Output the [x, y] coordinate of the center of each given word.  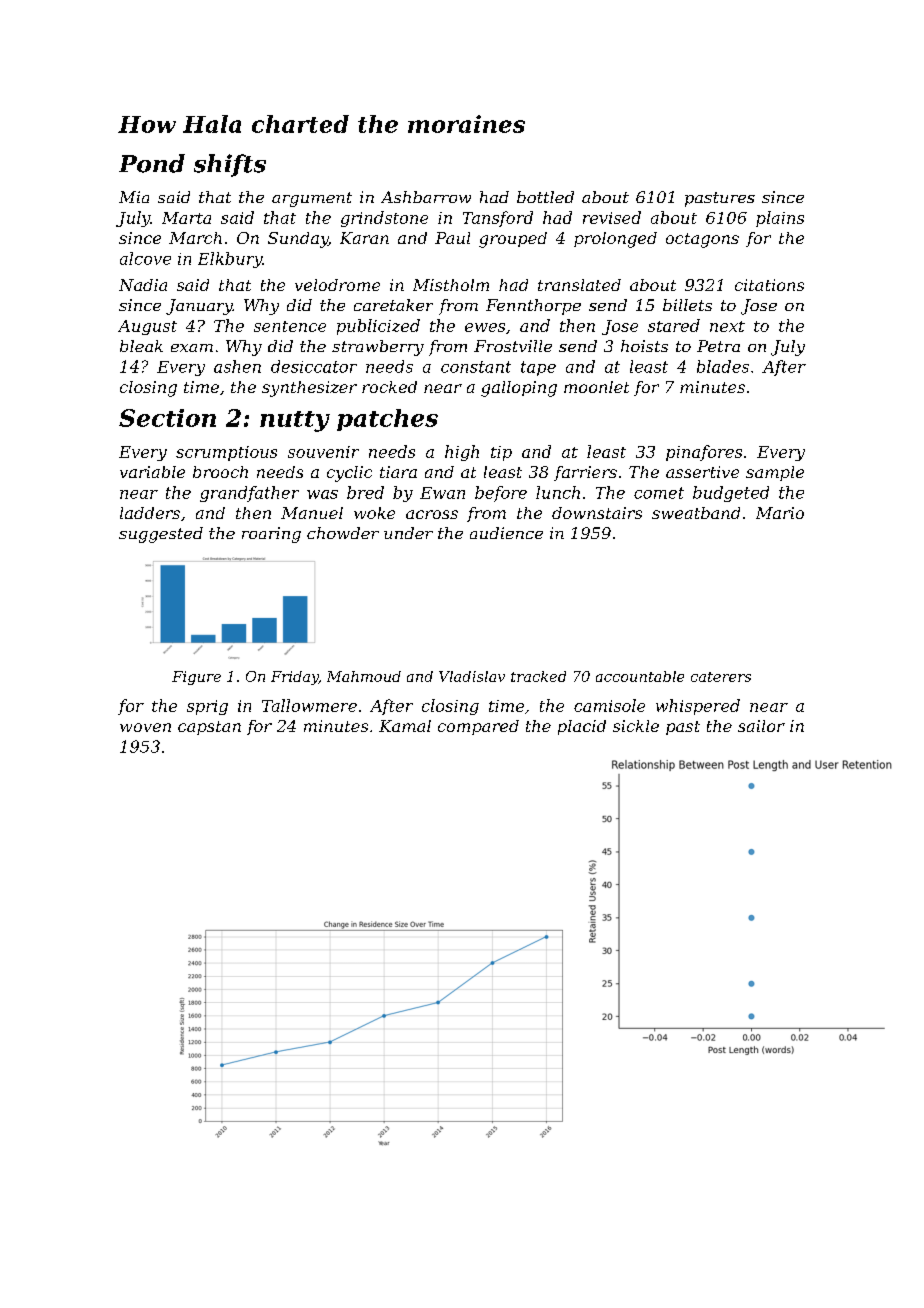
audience [506, 533]
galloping [519, 389]
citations [769, 285]
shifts [230, 165]
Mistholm [451, 285]
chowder [343, 533]
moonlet [596, 387]
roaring [271, 535]
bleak [141, 346]
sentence [290, 326]
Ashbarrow [426, 197]
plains [780, 219]
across [432, 514]
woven [145, 727]
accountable [640, 676]
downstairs [597, 513]
